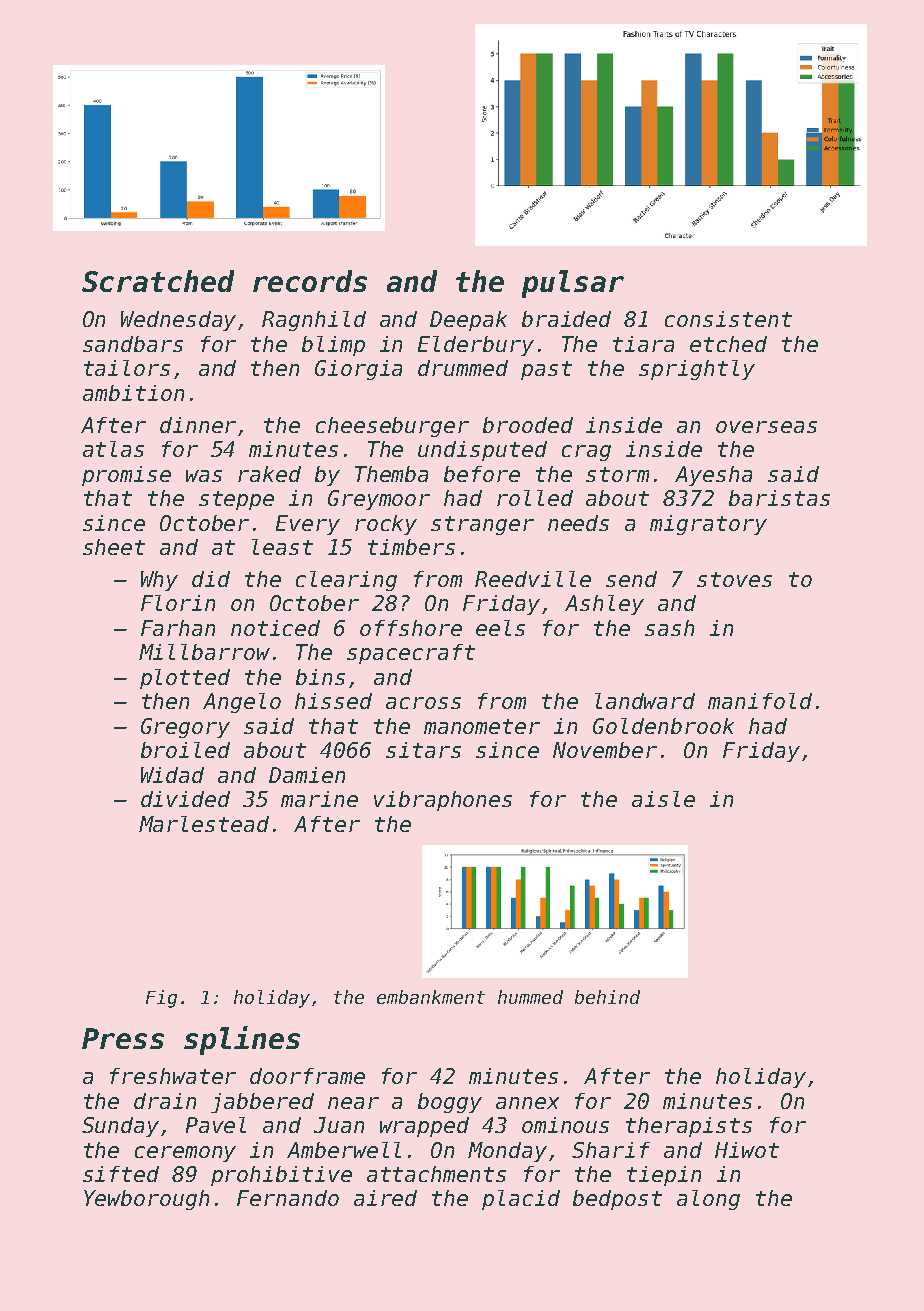 The width and height of the screenshot is (924, 1311). I want to click on therapists, so click(689, 1127).
